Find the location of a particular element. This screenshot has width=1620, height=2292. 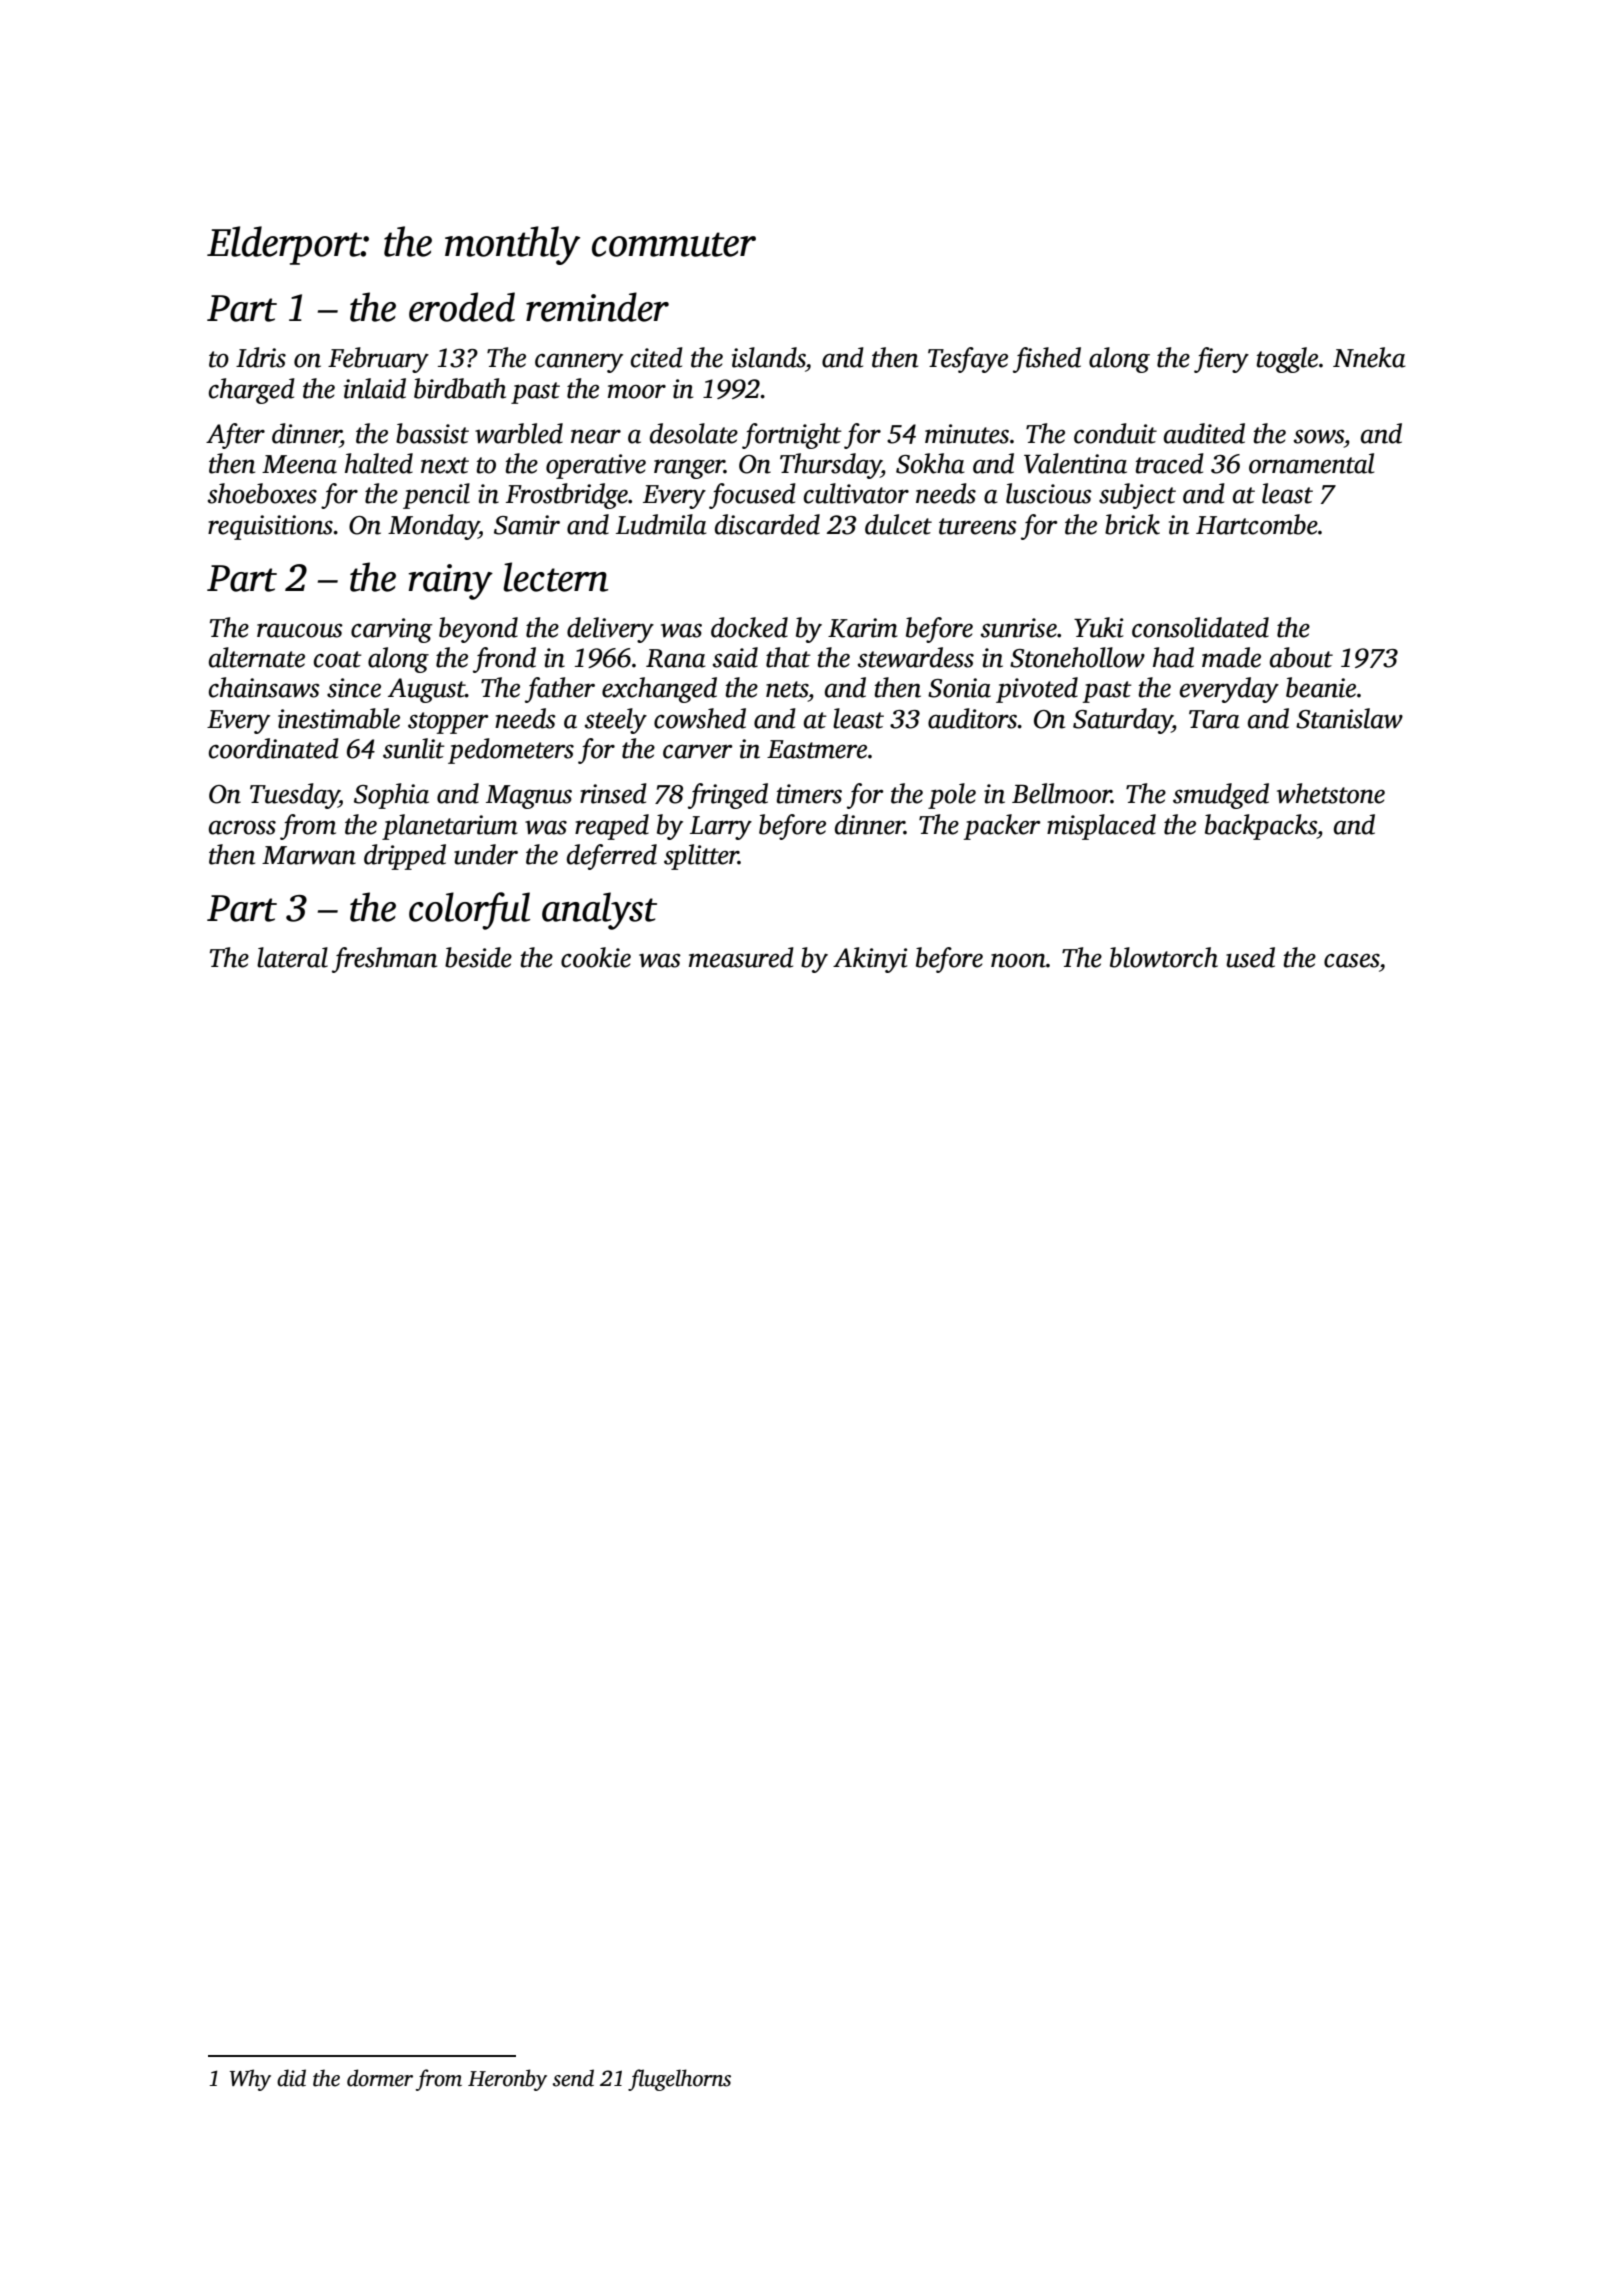

dormer is located at coordinates (380, 2078).
